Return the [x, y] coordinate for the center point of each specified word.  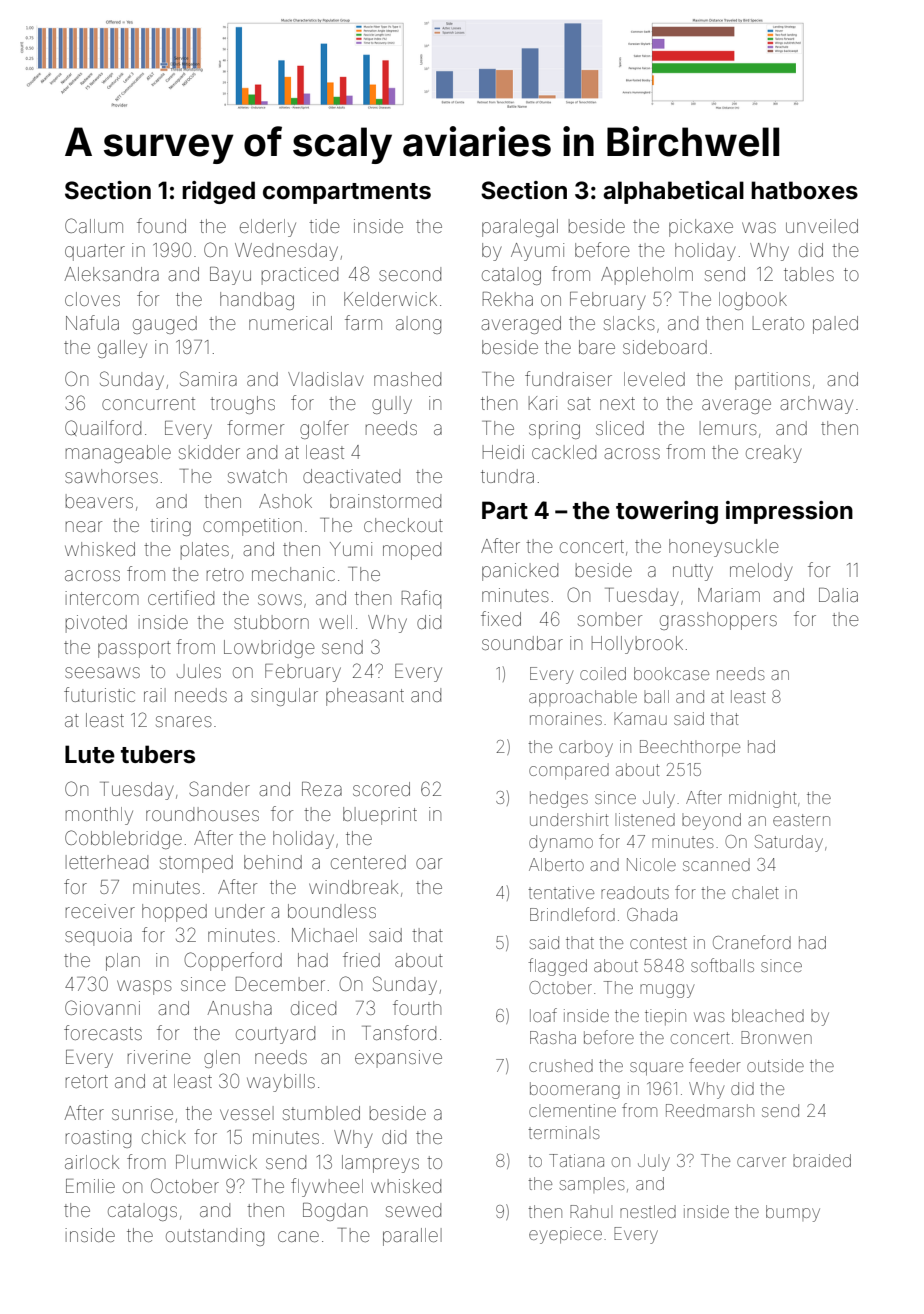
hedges [559, 799]
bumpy [793, 1213]
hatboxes [804, 190]
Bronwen [776, 1037]
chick [164, 1137]
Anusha [240, 1008]
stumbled [321, 1113]
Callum [94, 225]
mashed [407, 379]
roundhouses [202, 814]
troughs [242, 405]
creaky [773, 454]
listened [647, 819]
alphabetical [673, 192]
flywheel [327, 1187]
